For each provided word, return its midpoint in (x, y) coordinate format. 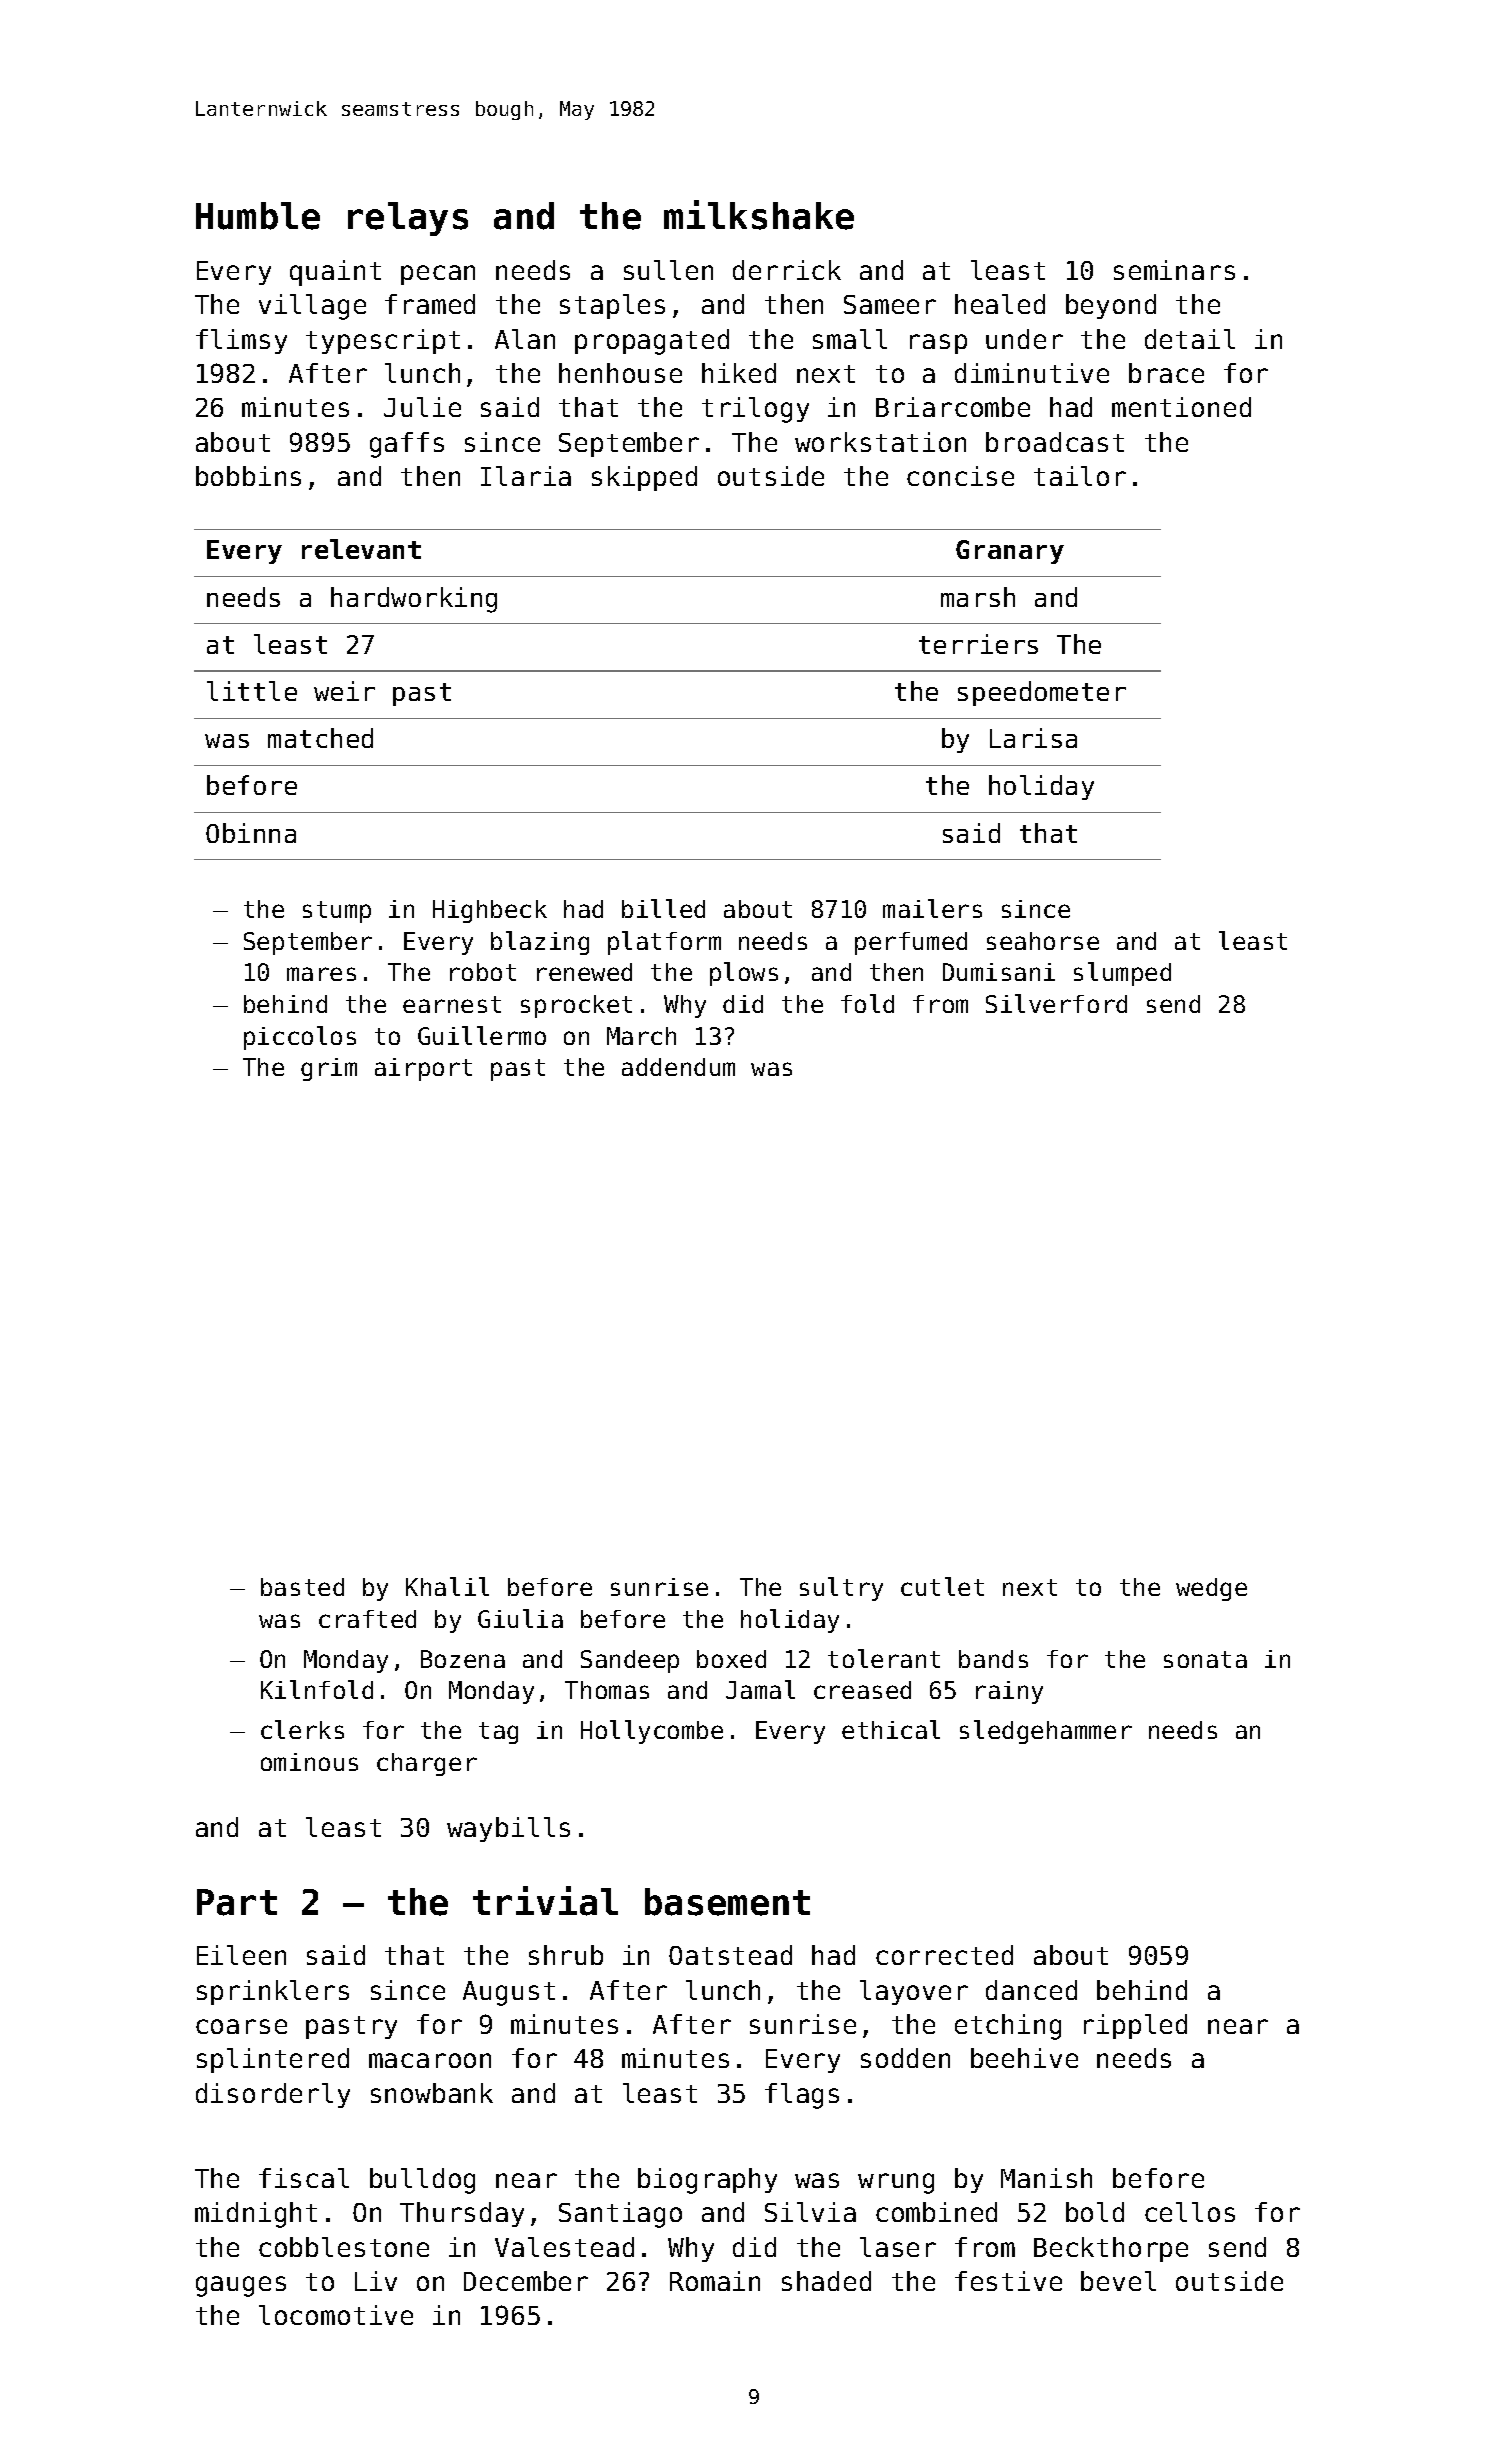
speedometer (1042, 693)
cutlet (942, 1586)
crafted (367, 1619)
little (252, 691)
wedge (1211, 1589)
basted (302, 1587)
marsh (978, 597)
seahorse (1043, 941)
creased (862, 1690)
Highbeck (490, 911)
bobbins (248, 476)
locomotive (336, 2315)
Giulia (520, 1618)
